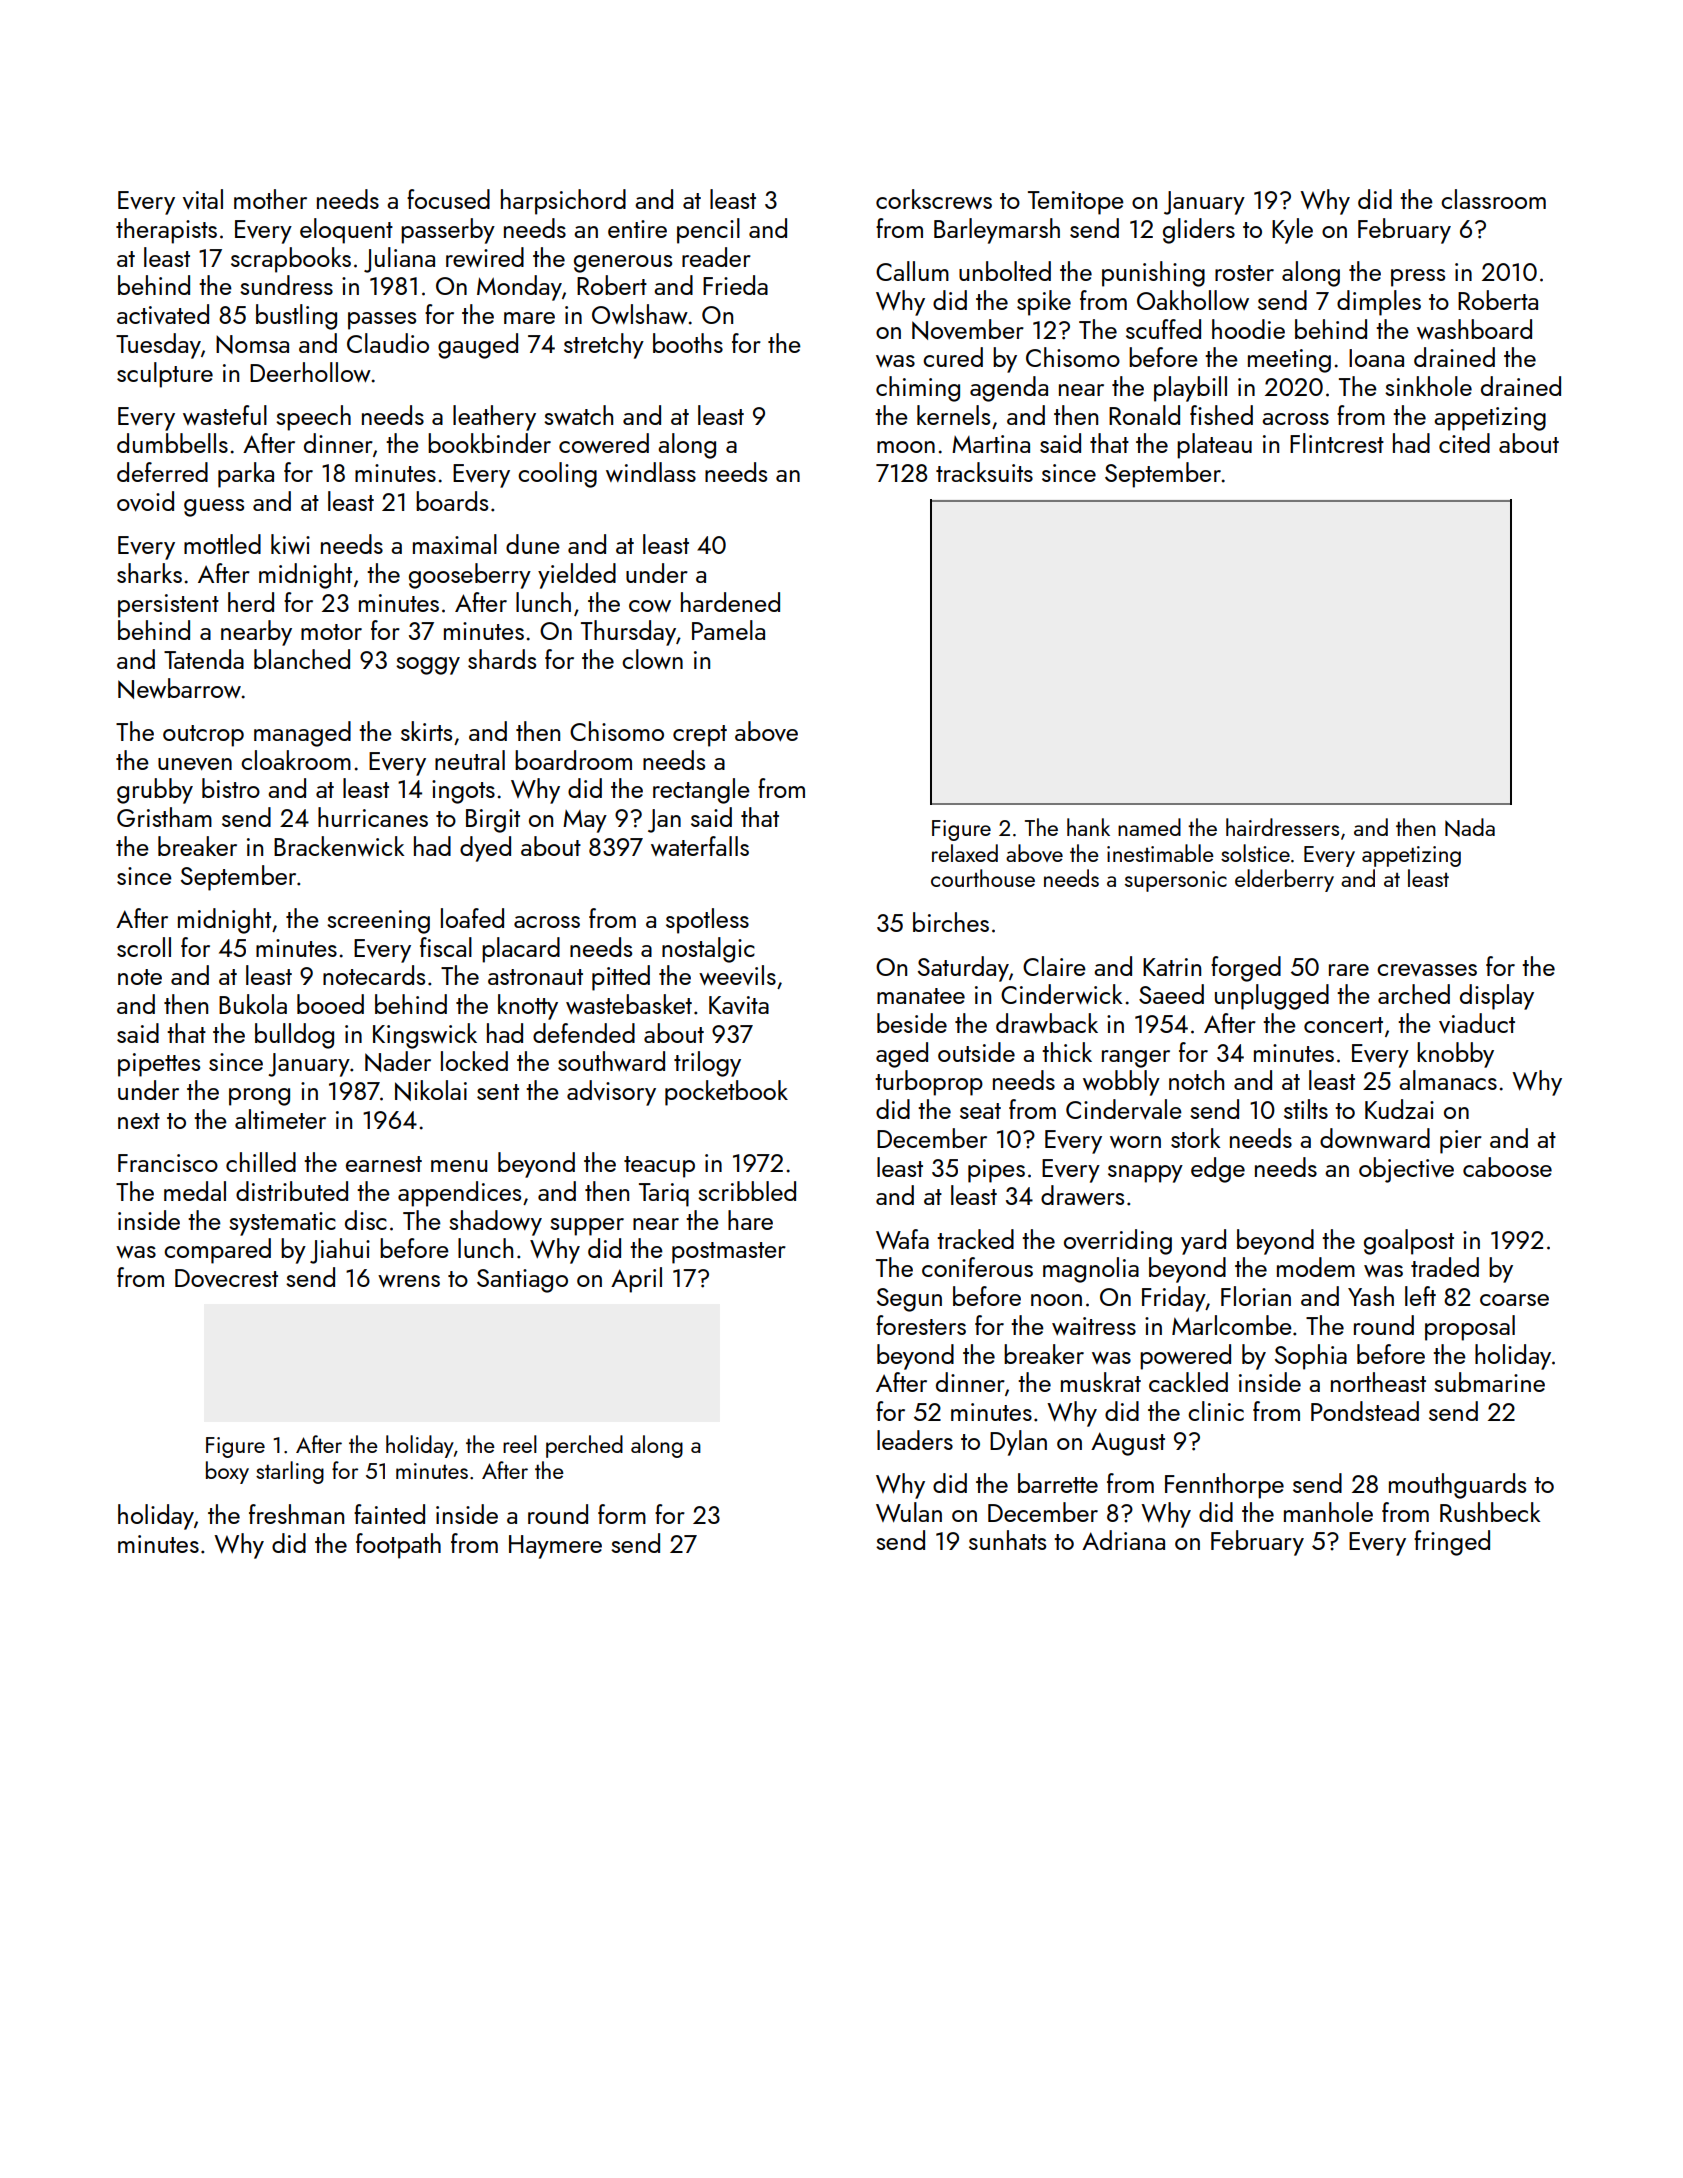 Image resolution: width=1683 pixels, height=2178 pixels. What do you see at coordinates (1448, 1080) in the screenshot?
I see `almanacs` at bounding box center [1448, 1080].
